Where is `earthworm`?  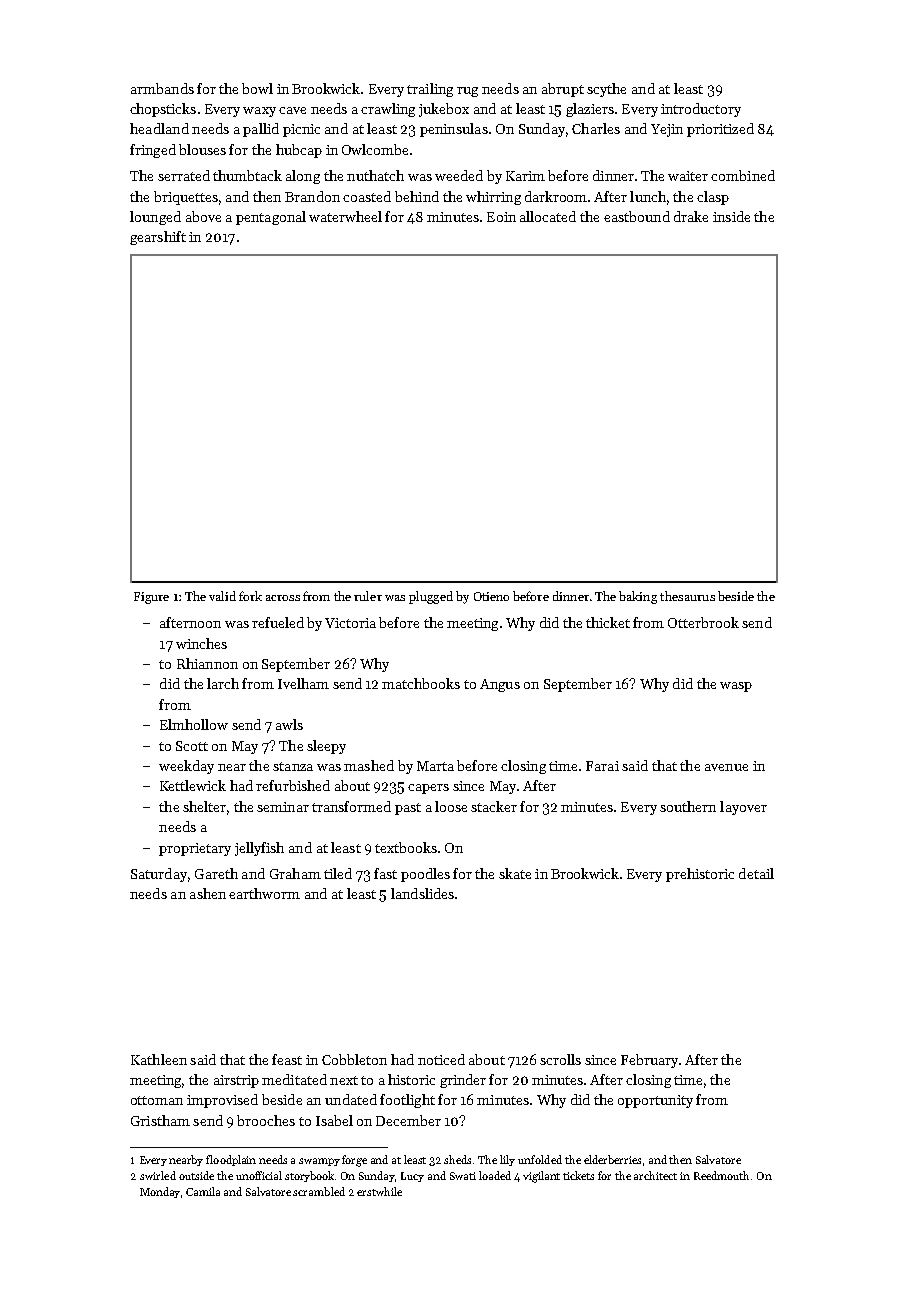
earthworm is located at coordinates (264, 893).
